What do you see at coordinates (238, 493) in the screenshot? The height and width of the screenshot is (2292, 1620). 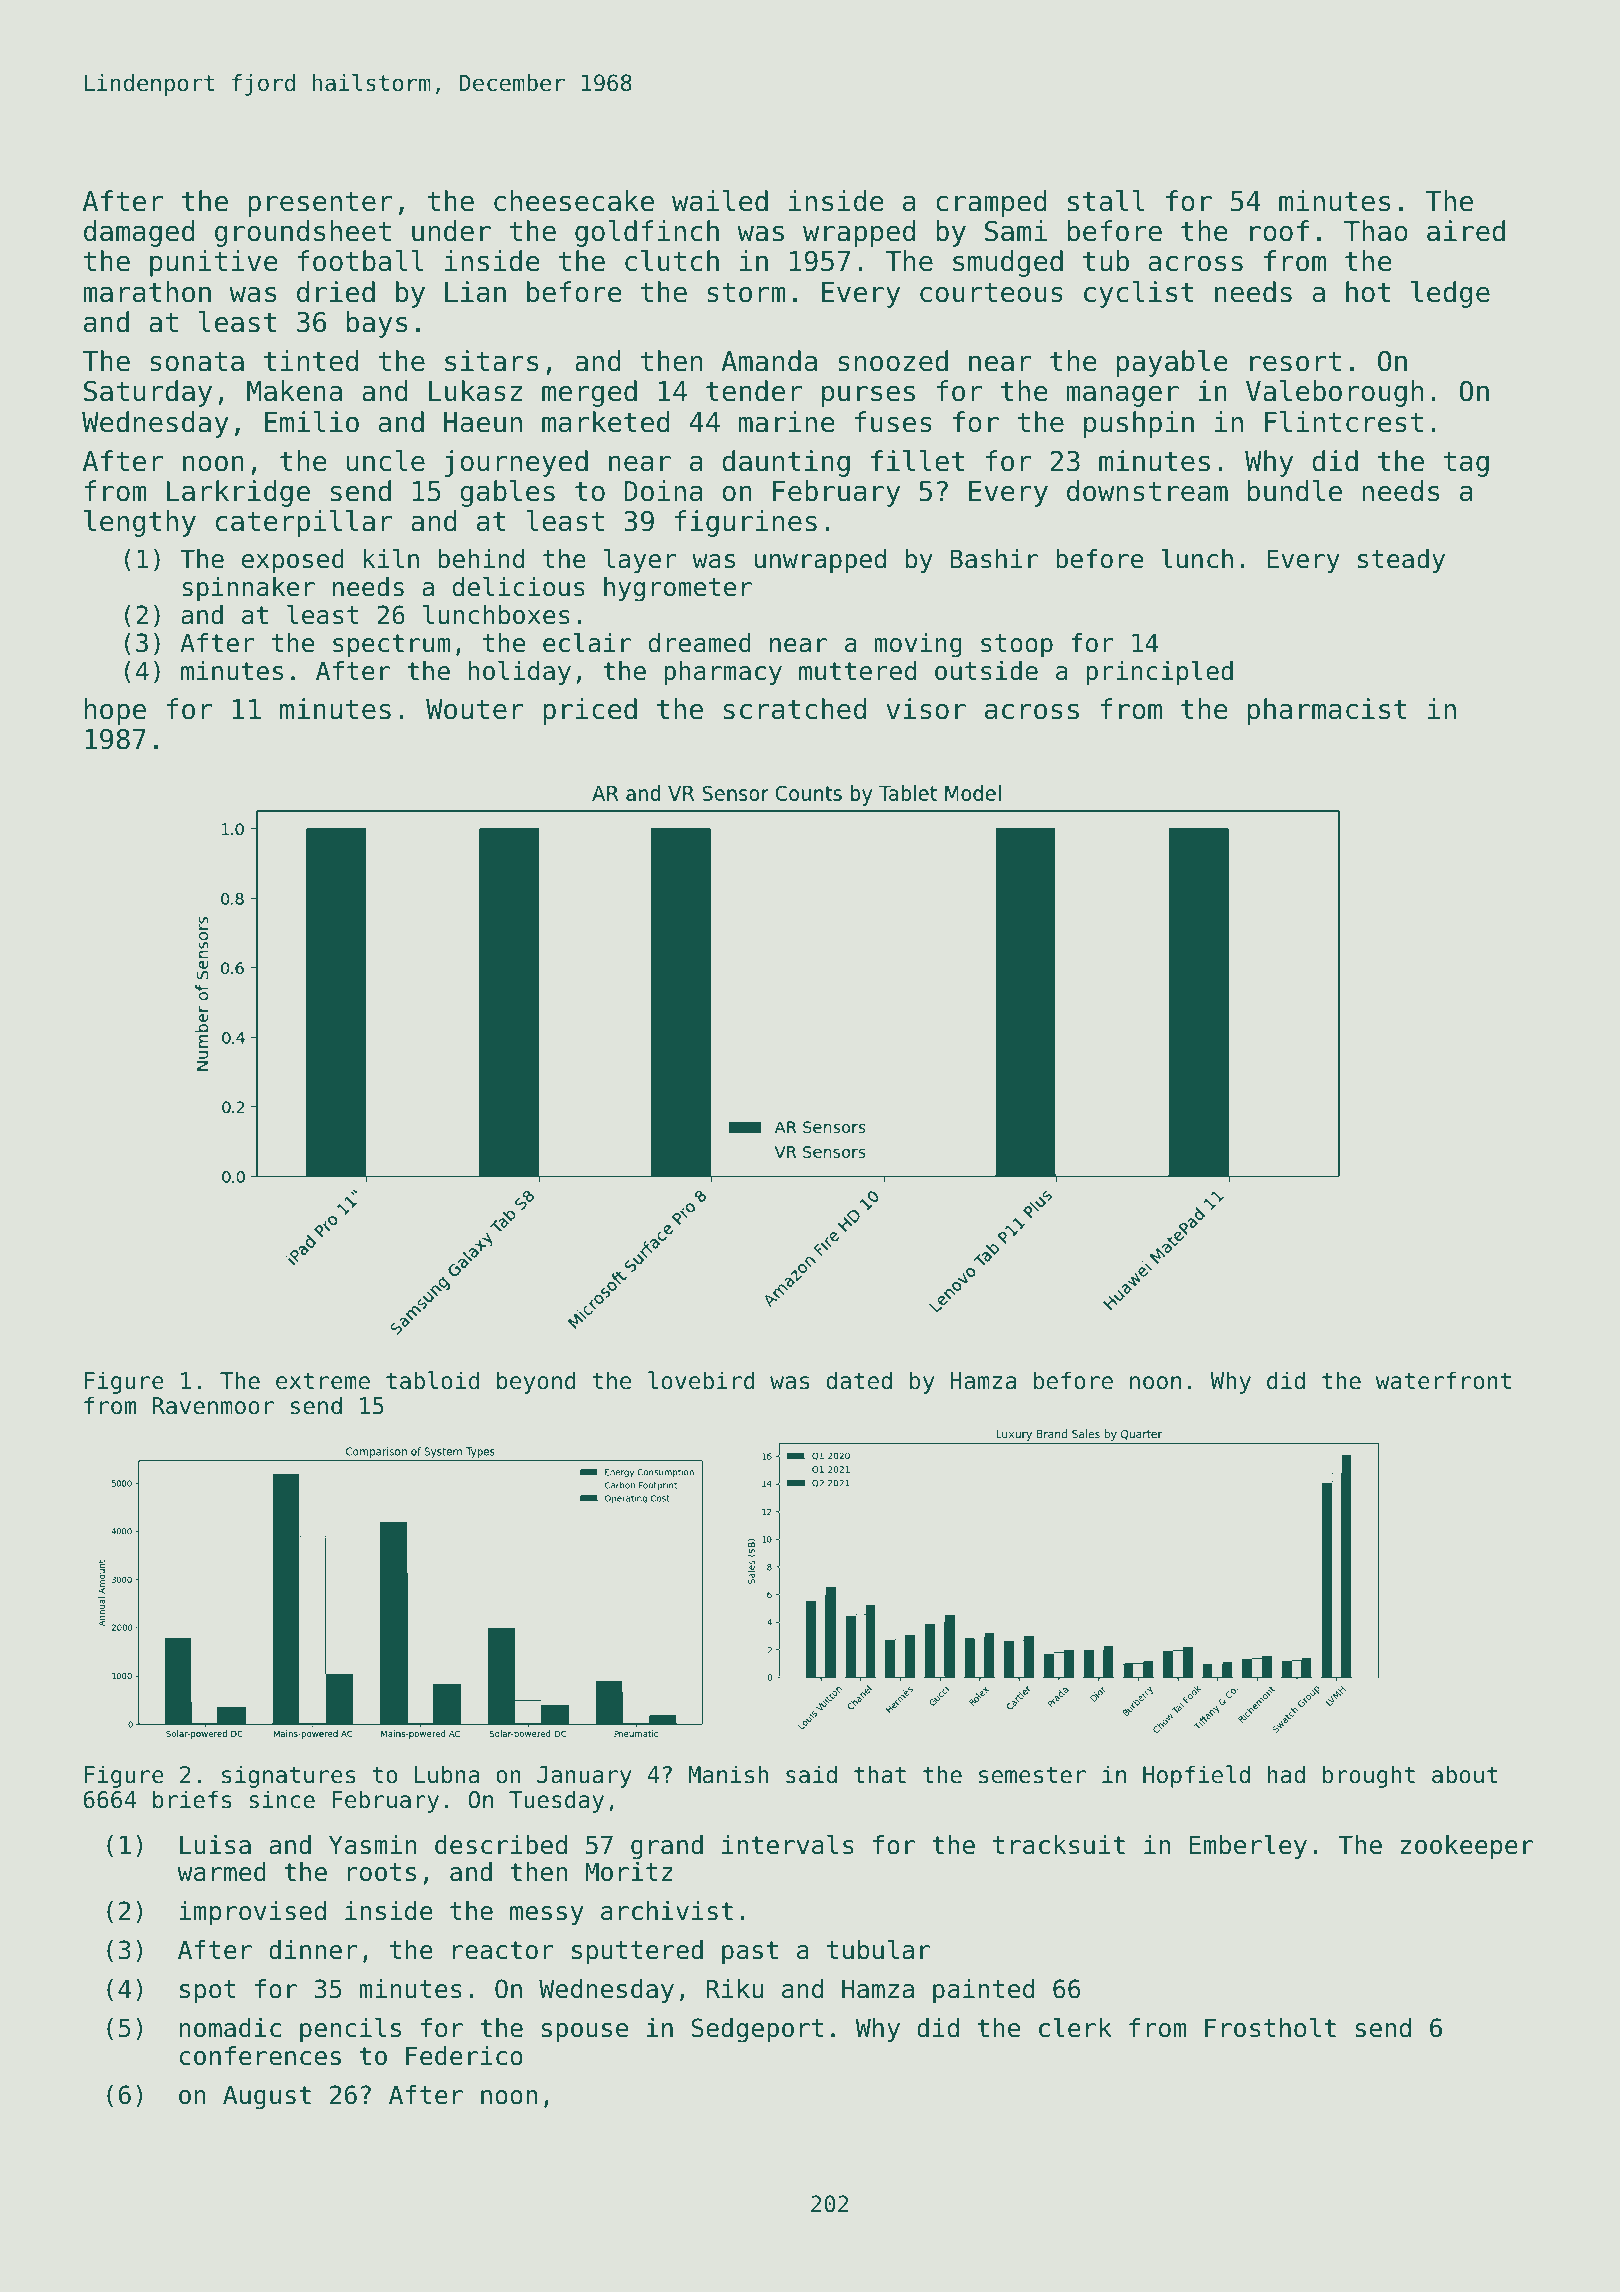 I see `Larkridge` at bounding box center [238, 493].
